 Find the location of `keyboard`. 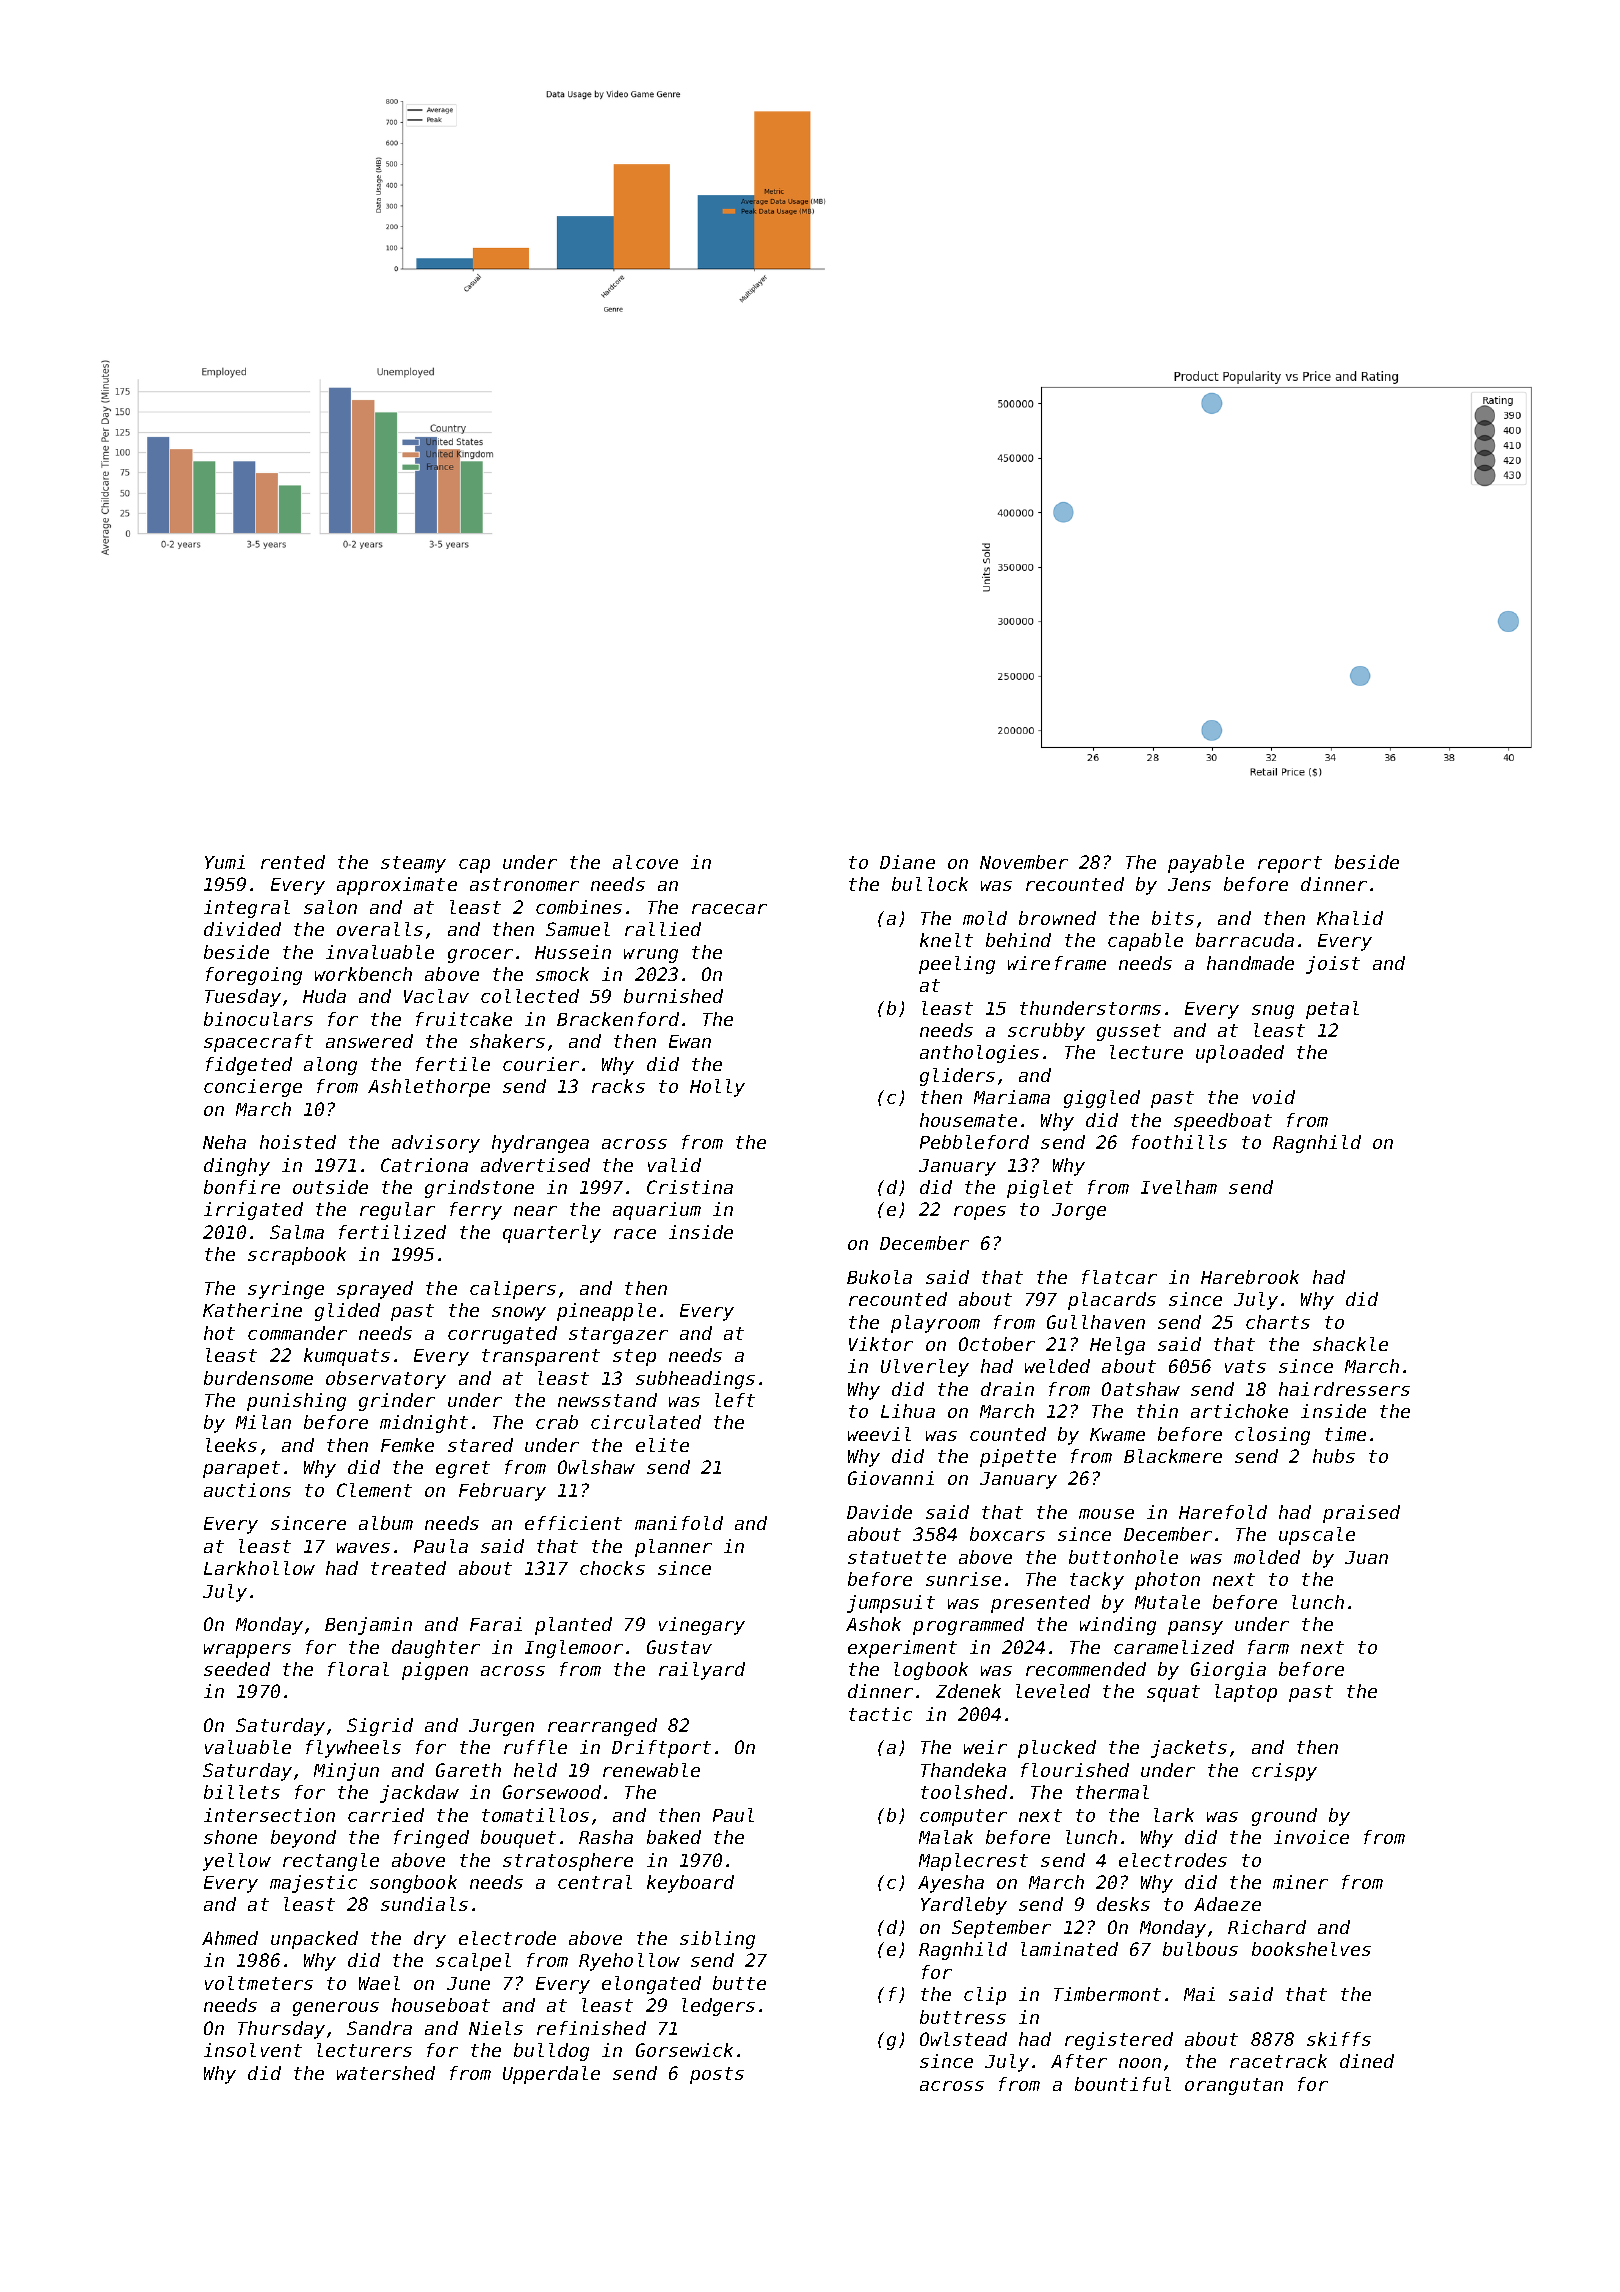

keyboard is located at coordinates (690, 1884).
